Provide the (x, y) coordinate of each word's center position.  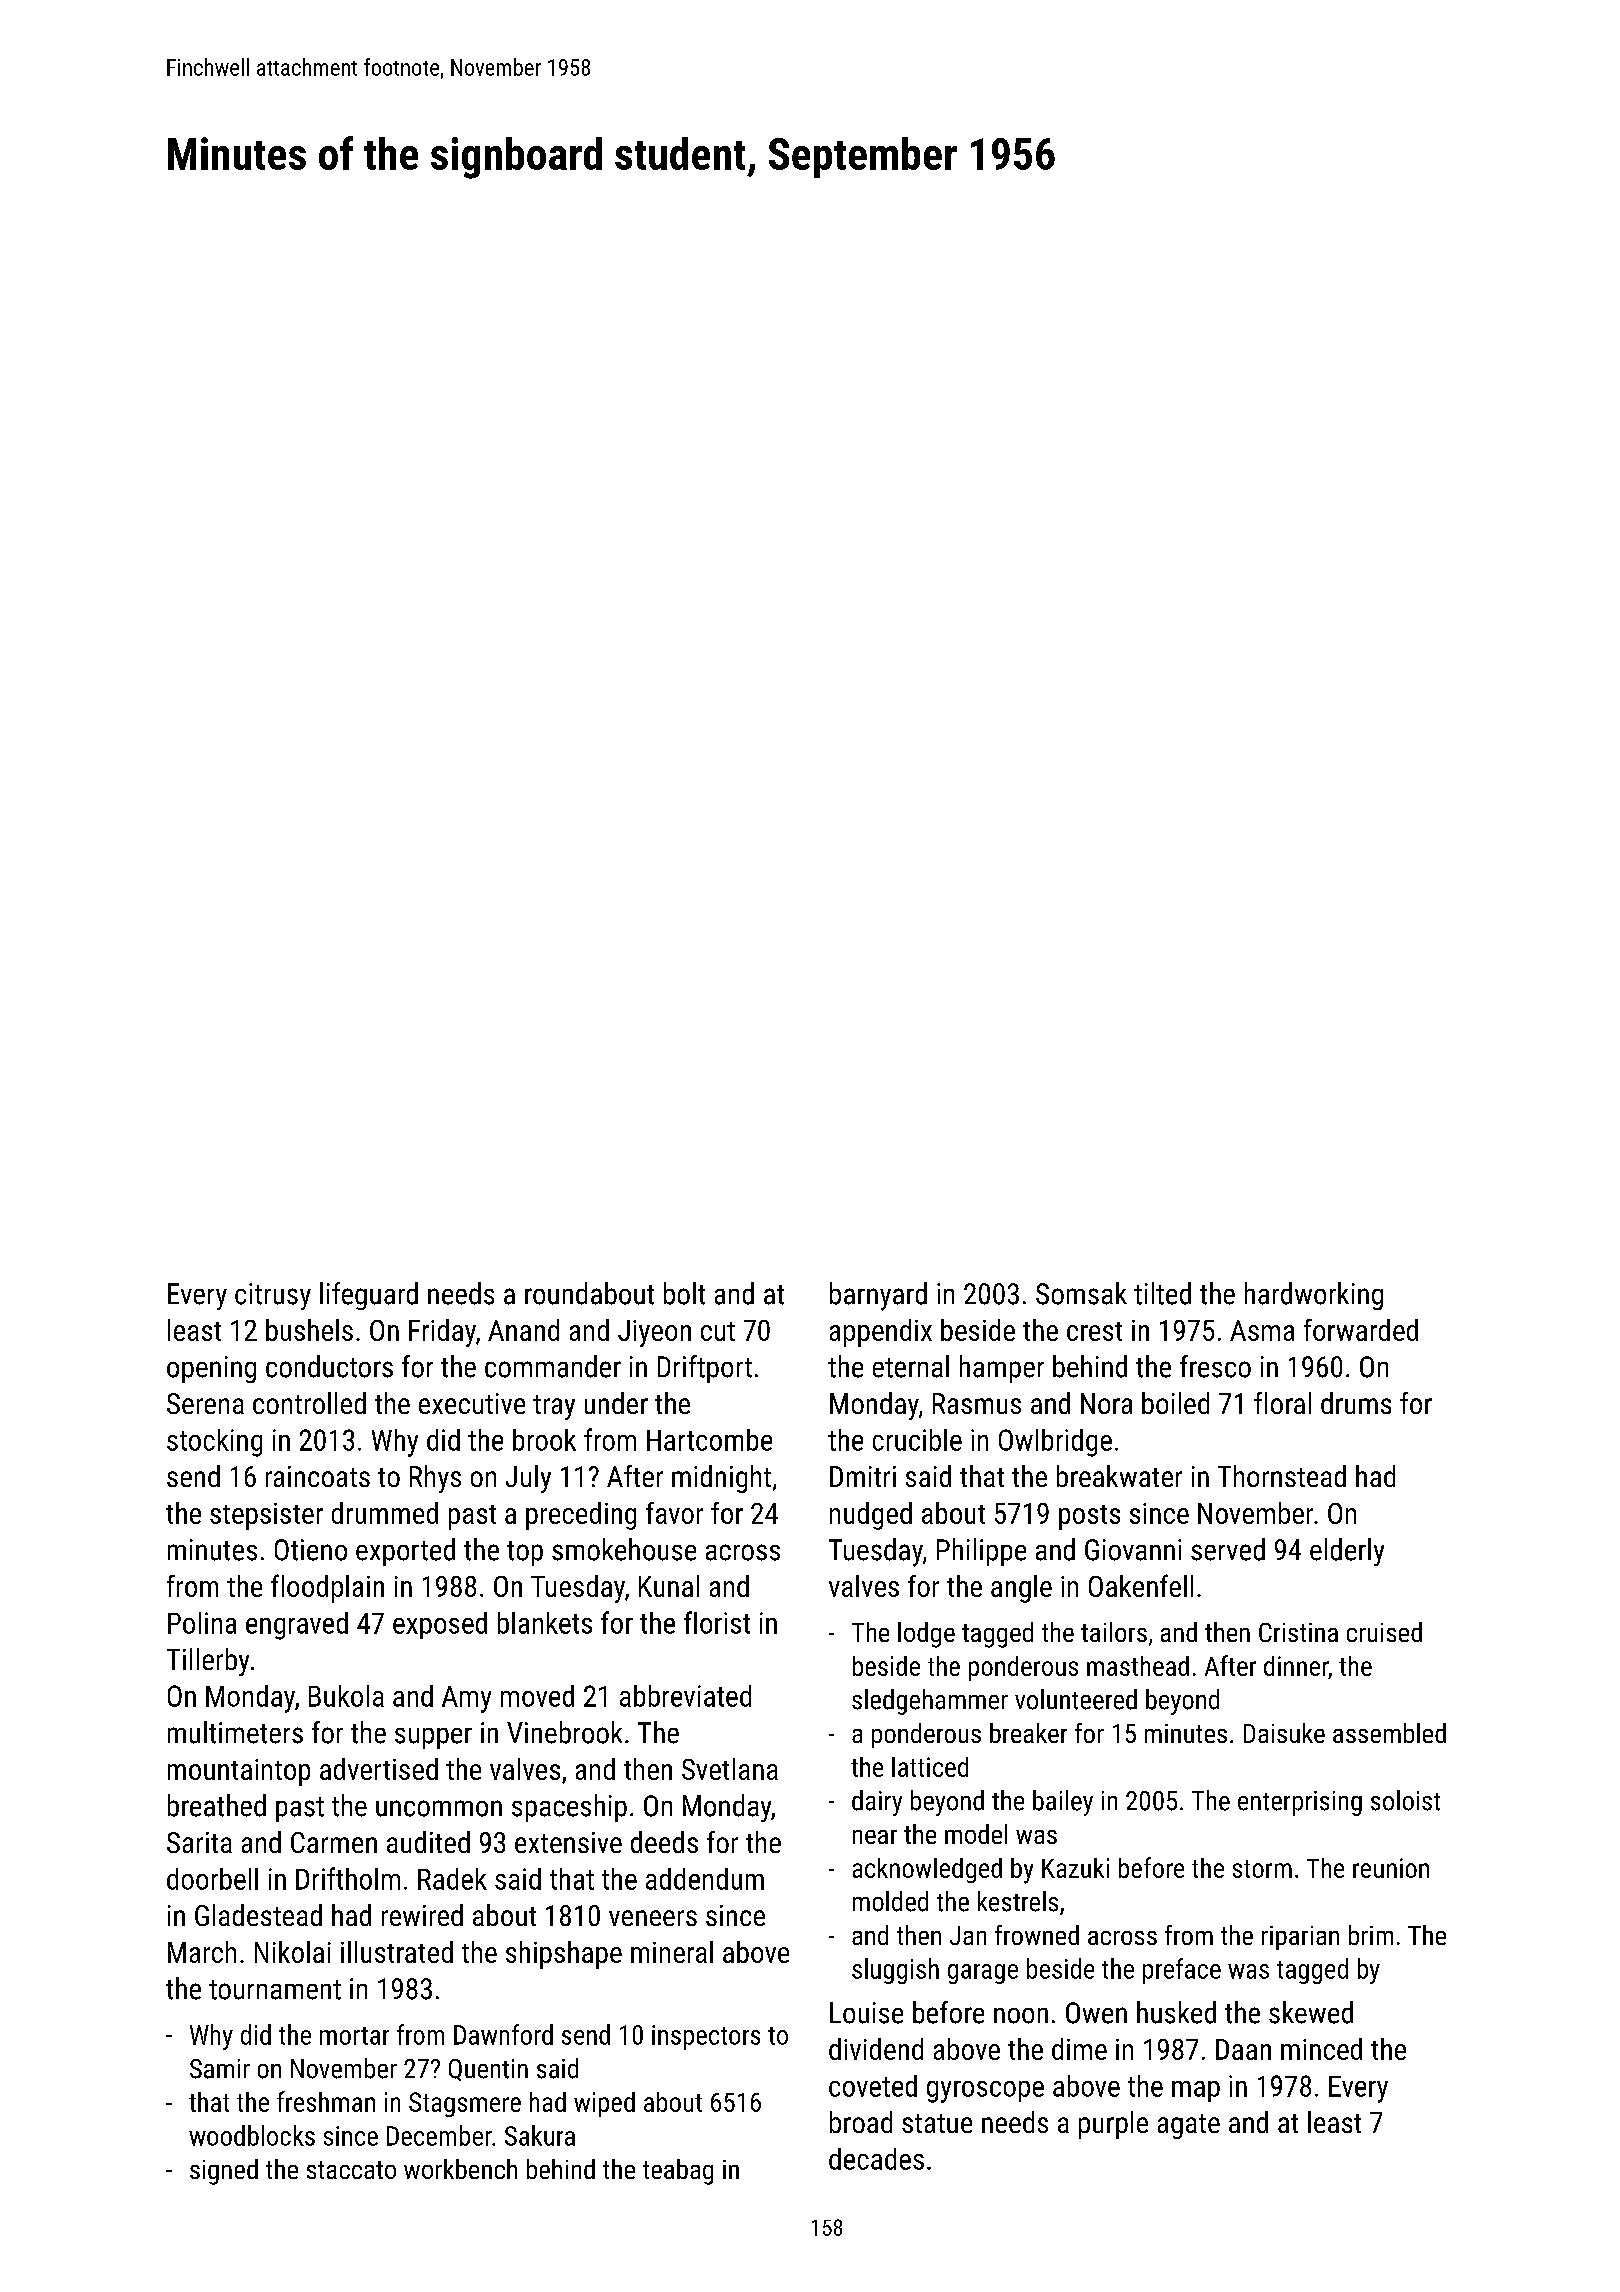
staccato (351, 2170)
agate (1189, 2126)
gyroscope (985, 2092)
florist (717, 1622)
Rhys (435, 1479)
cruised (1384, 1632)
